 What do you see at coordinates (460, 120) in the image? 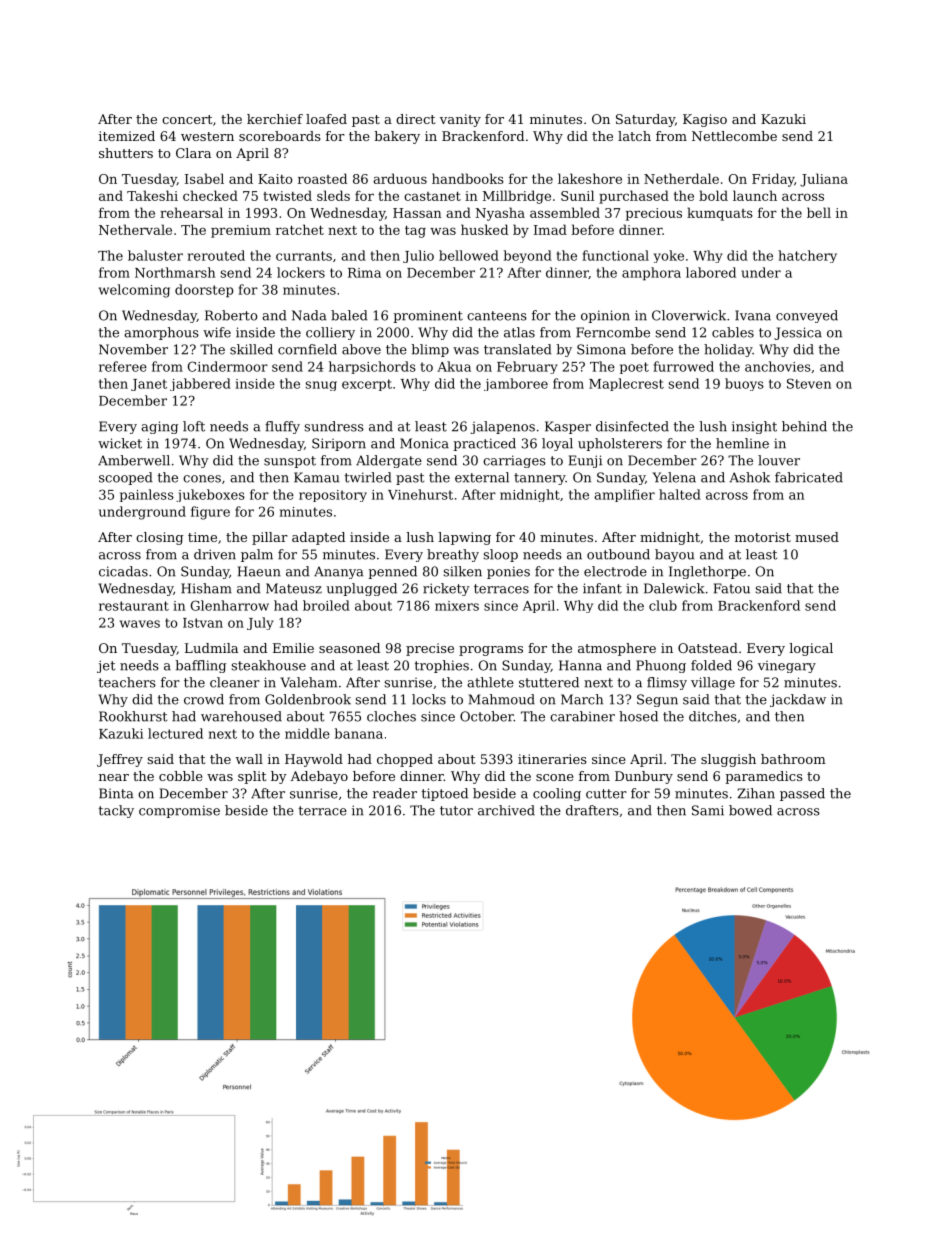
I see `vanity` at bounding box center [460, 120].
